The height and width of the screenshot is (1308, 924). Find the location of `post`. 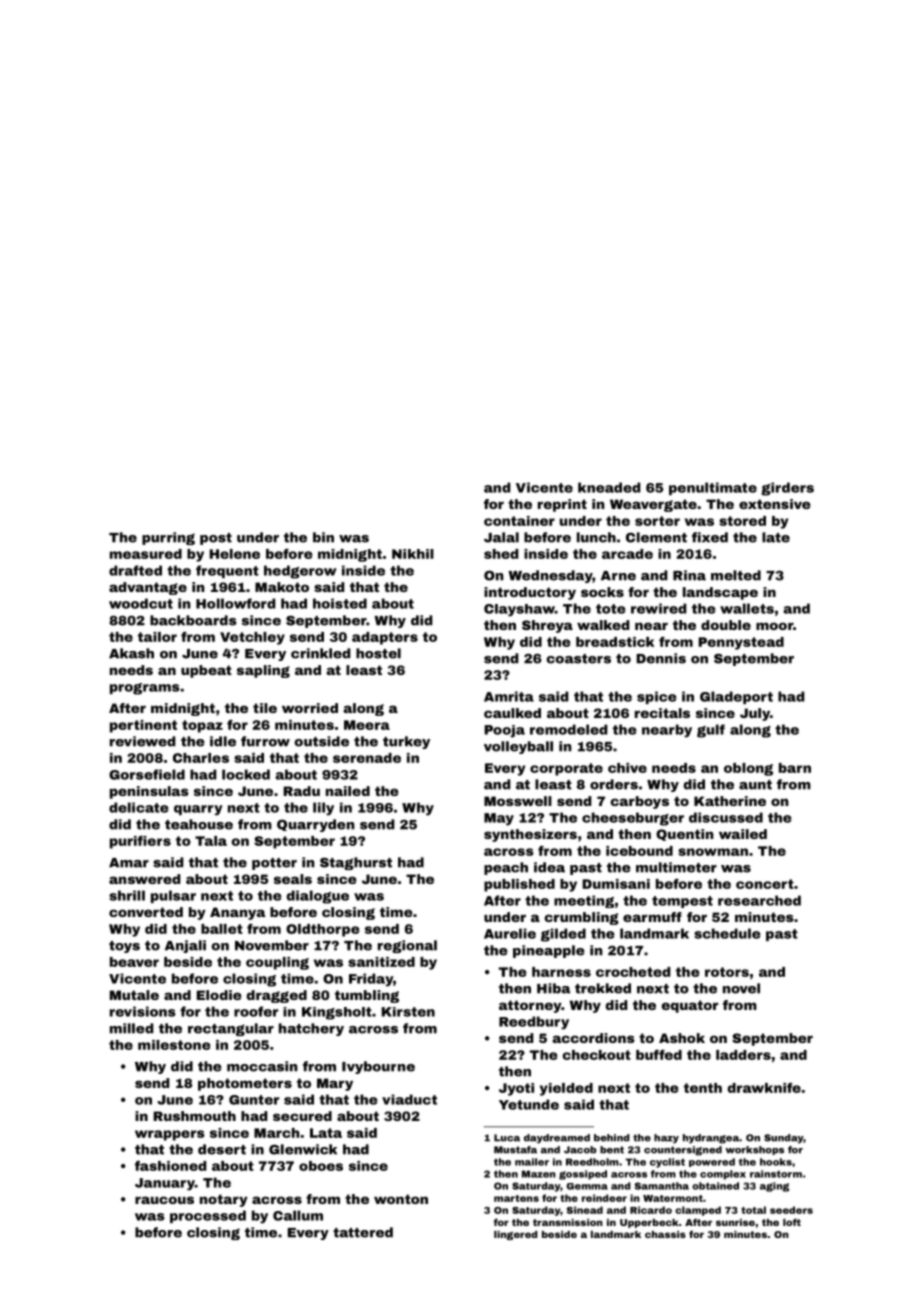

post is located at coordinates (216, 539).
